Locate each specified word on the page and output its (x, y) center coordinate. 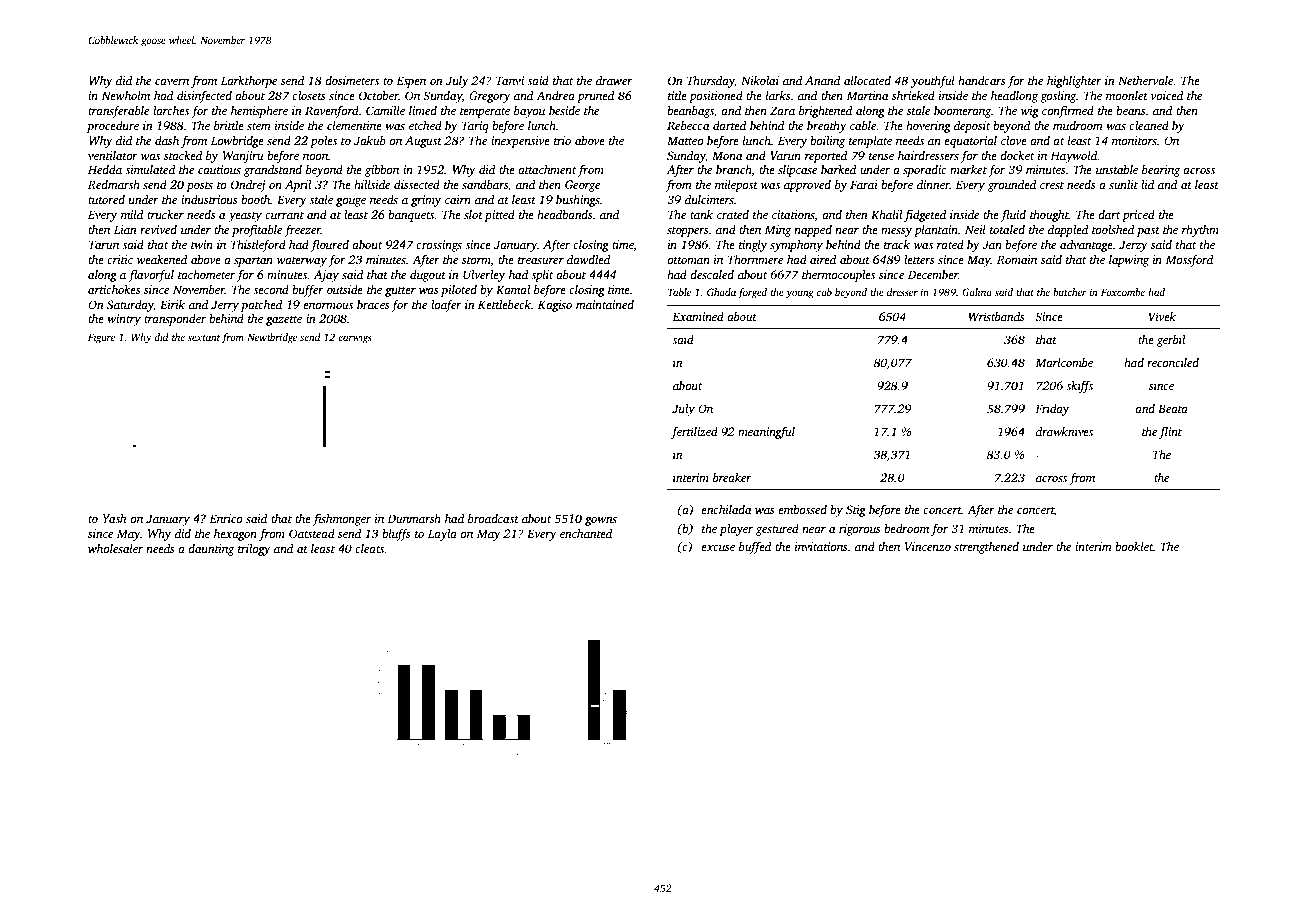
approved (807, 186)
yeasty (245, 217)
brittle (229, 125)
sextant (204, 338)
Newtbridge (272, 338)
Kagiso (555, 306)
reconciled (1173, 362)
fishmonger (342, 519)
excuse (718, 548)
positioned (716, 97)
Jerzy (1133, 246)
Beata (1173, 408)
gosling (1058, 97)
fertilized (694, 433)
